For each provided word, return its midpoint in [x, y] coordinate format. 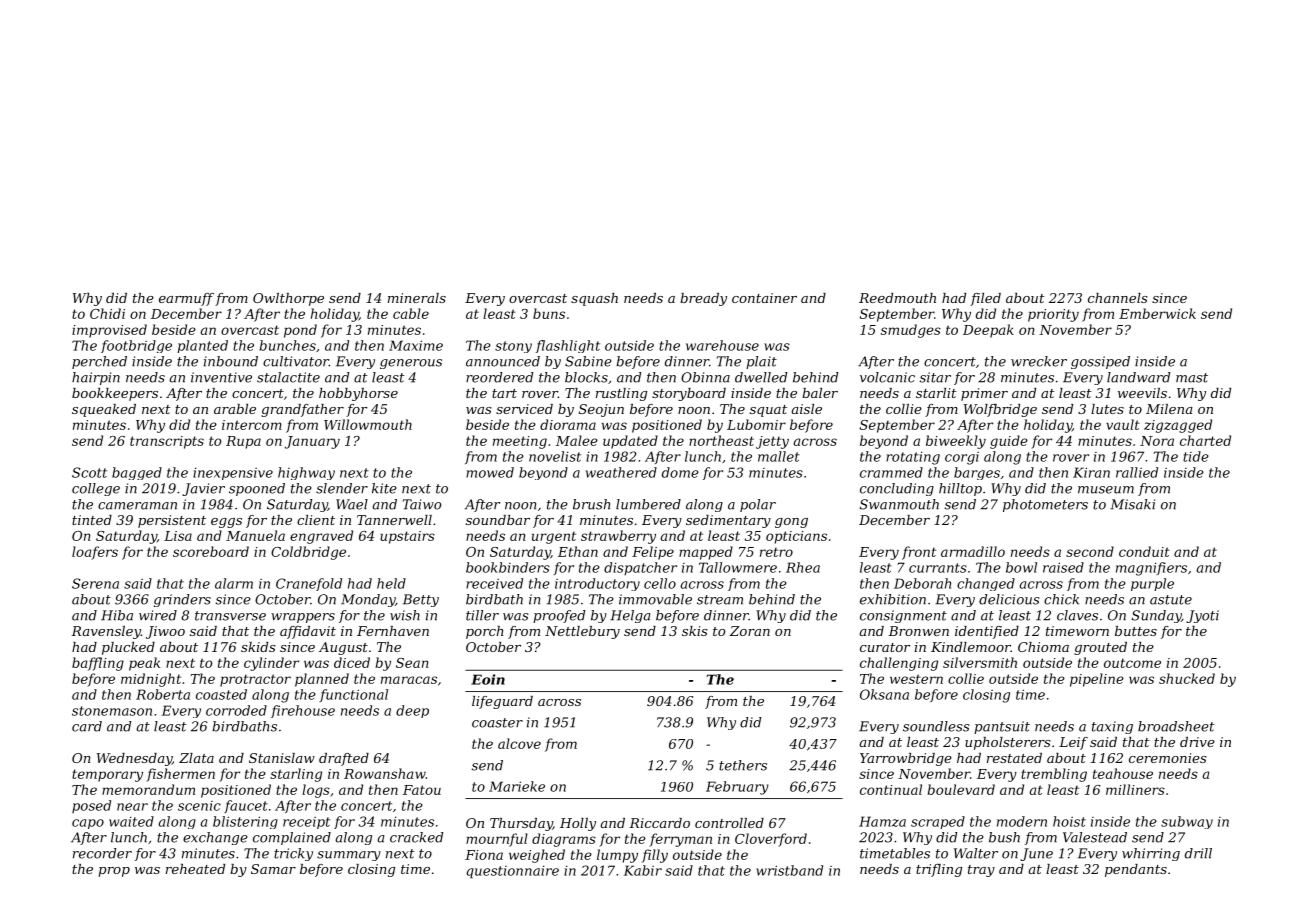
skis [695, 631]
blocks [586, 377]
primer [984, 394]
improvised [109, 331]
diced [352, 662]
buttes [1136, 631]
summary [349, 856]
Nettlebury [582, 632]
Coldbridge [308, 553]
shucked [1187, 678]
